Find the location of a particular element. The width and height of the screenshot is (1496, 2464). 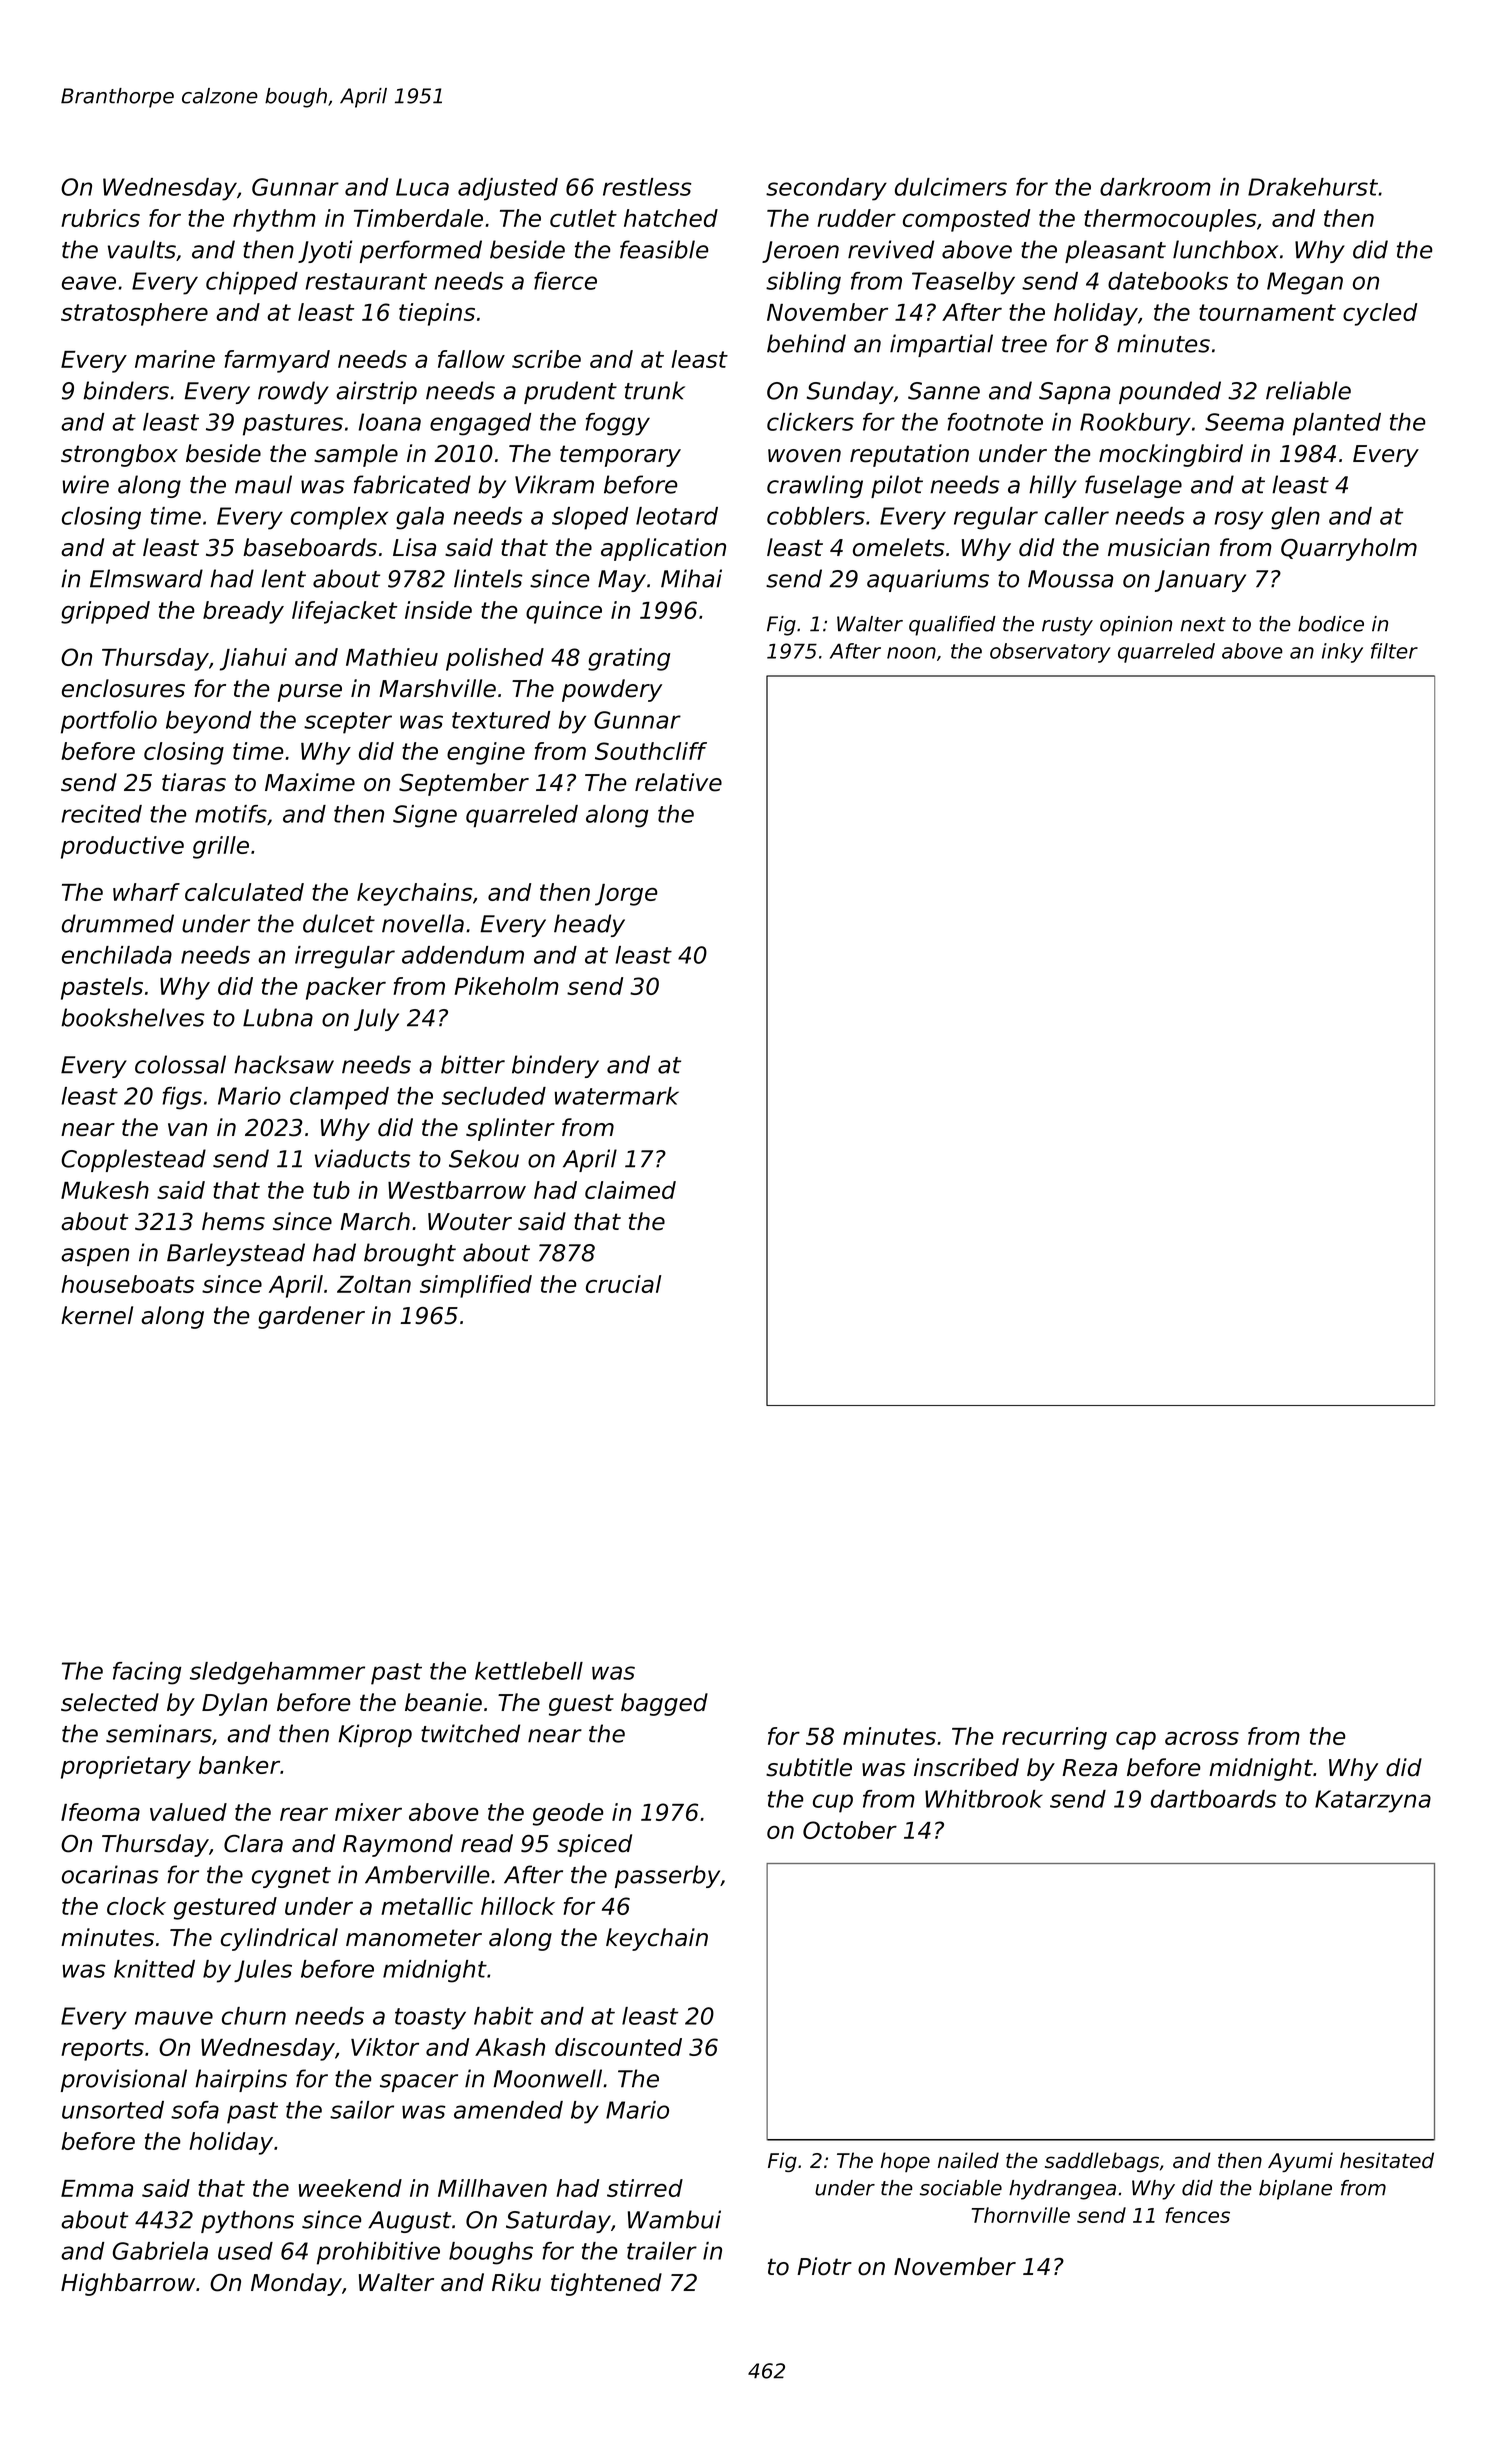

heady is located at coordinates (589, 925).
